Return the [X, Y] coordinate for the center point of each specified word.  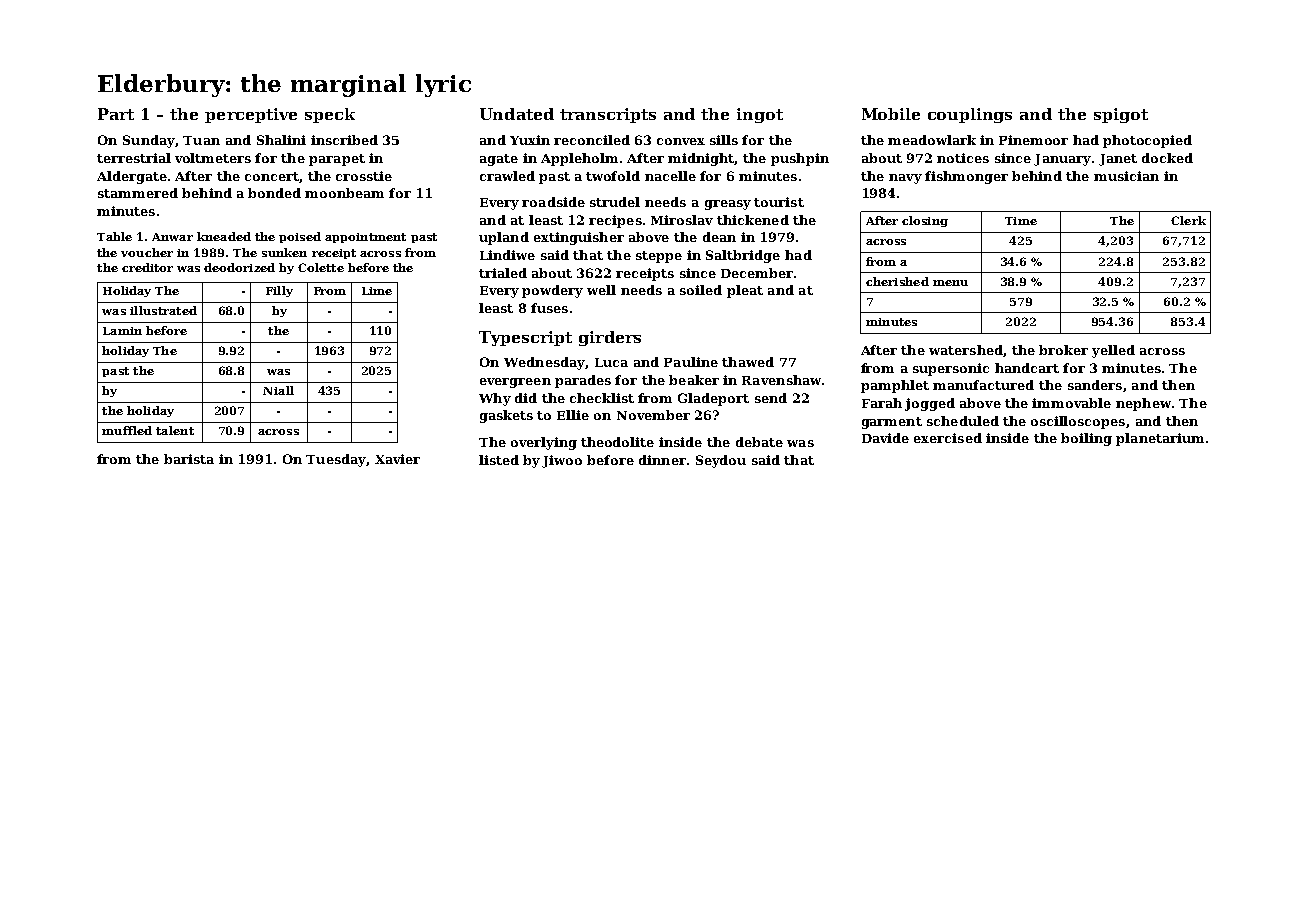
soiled [701, 290]
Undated [517, 114]
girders [610, 338]
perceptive [251, 115]
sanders [1095, 385]
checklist [602, 398]
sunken [284, 252]
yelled [1113, 351]
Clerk [1188, 220]
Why [495, 399]
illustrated [163, 310]
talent [175, 430]
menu [950, 283]
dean [719, 237]
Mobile [891, 114]
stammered [138, 193]
